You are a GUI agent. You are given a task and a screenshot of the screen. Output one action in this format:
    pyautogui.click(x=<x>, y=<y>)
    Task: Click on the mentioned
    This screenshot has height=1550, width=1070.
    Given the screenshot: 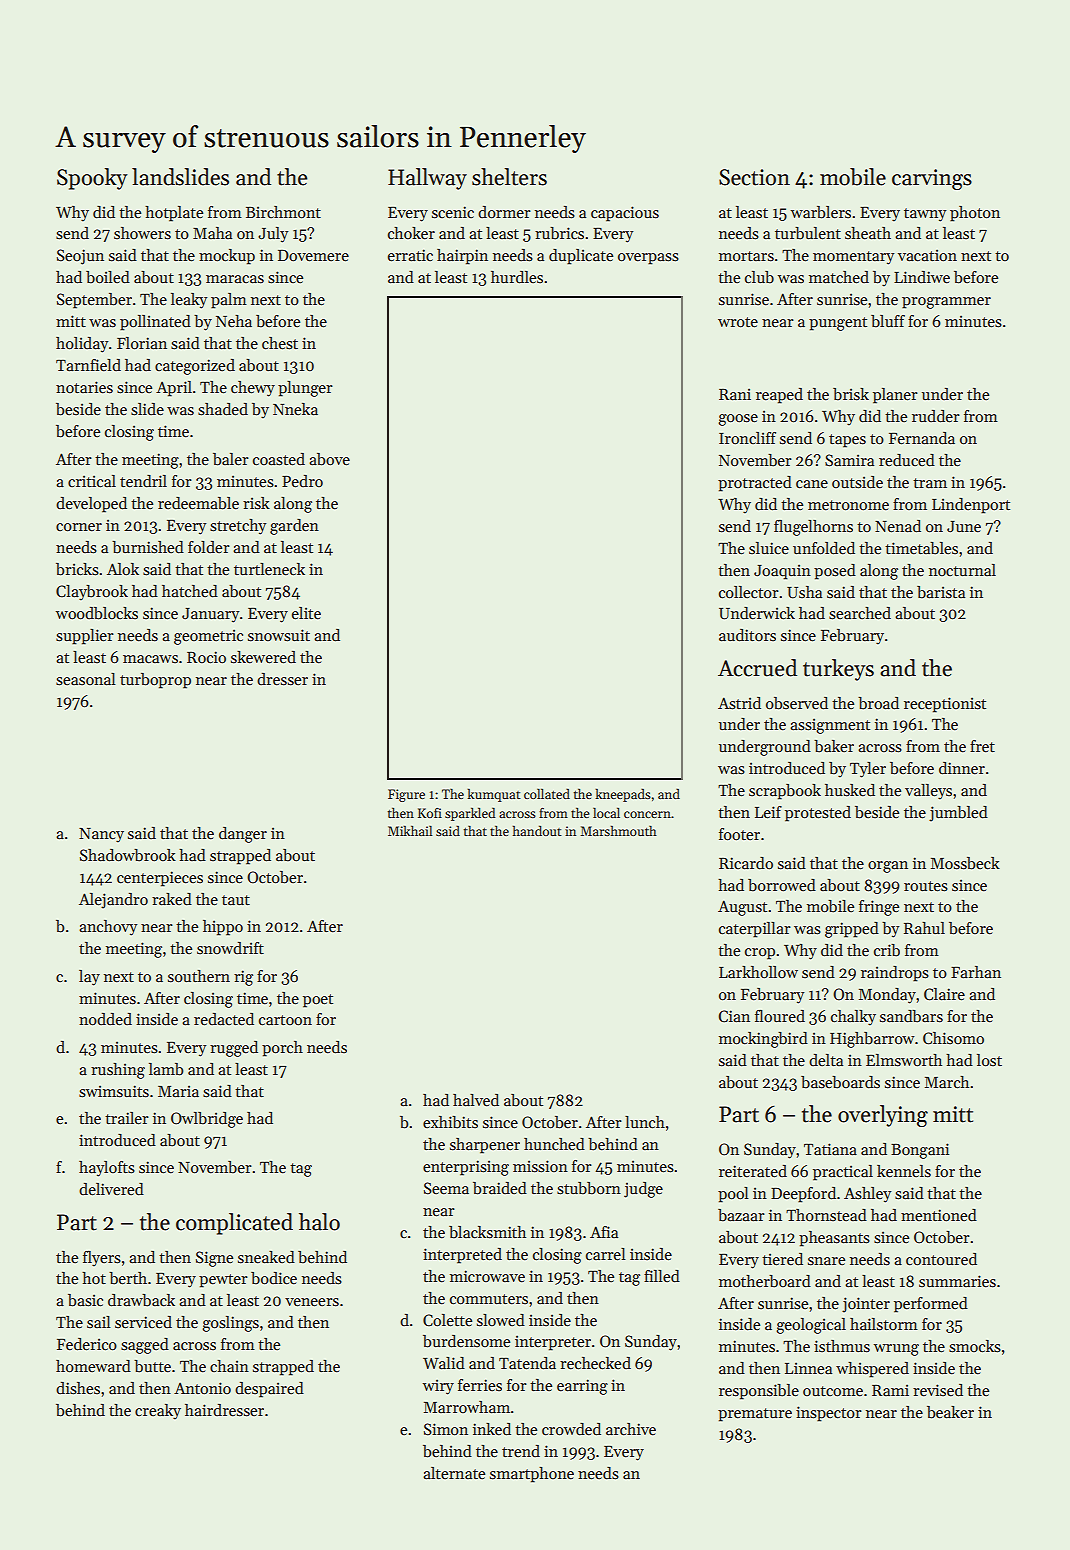 What is the action you would take?
    pyautogui.click(x=939, y=1215)
